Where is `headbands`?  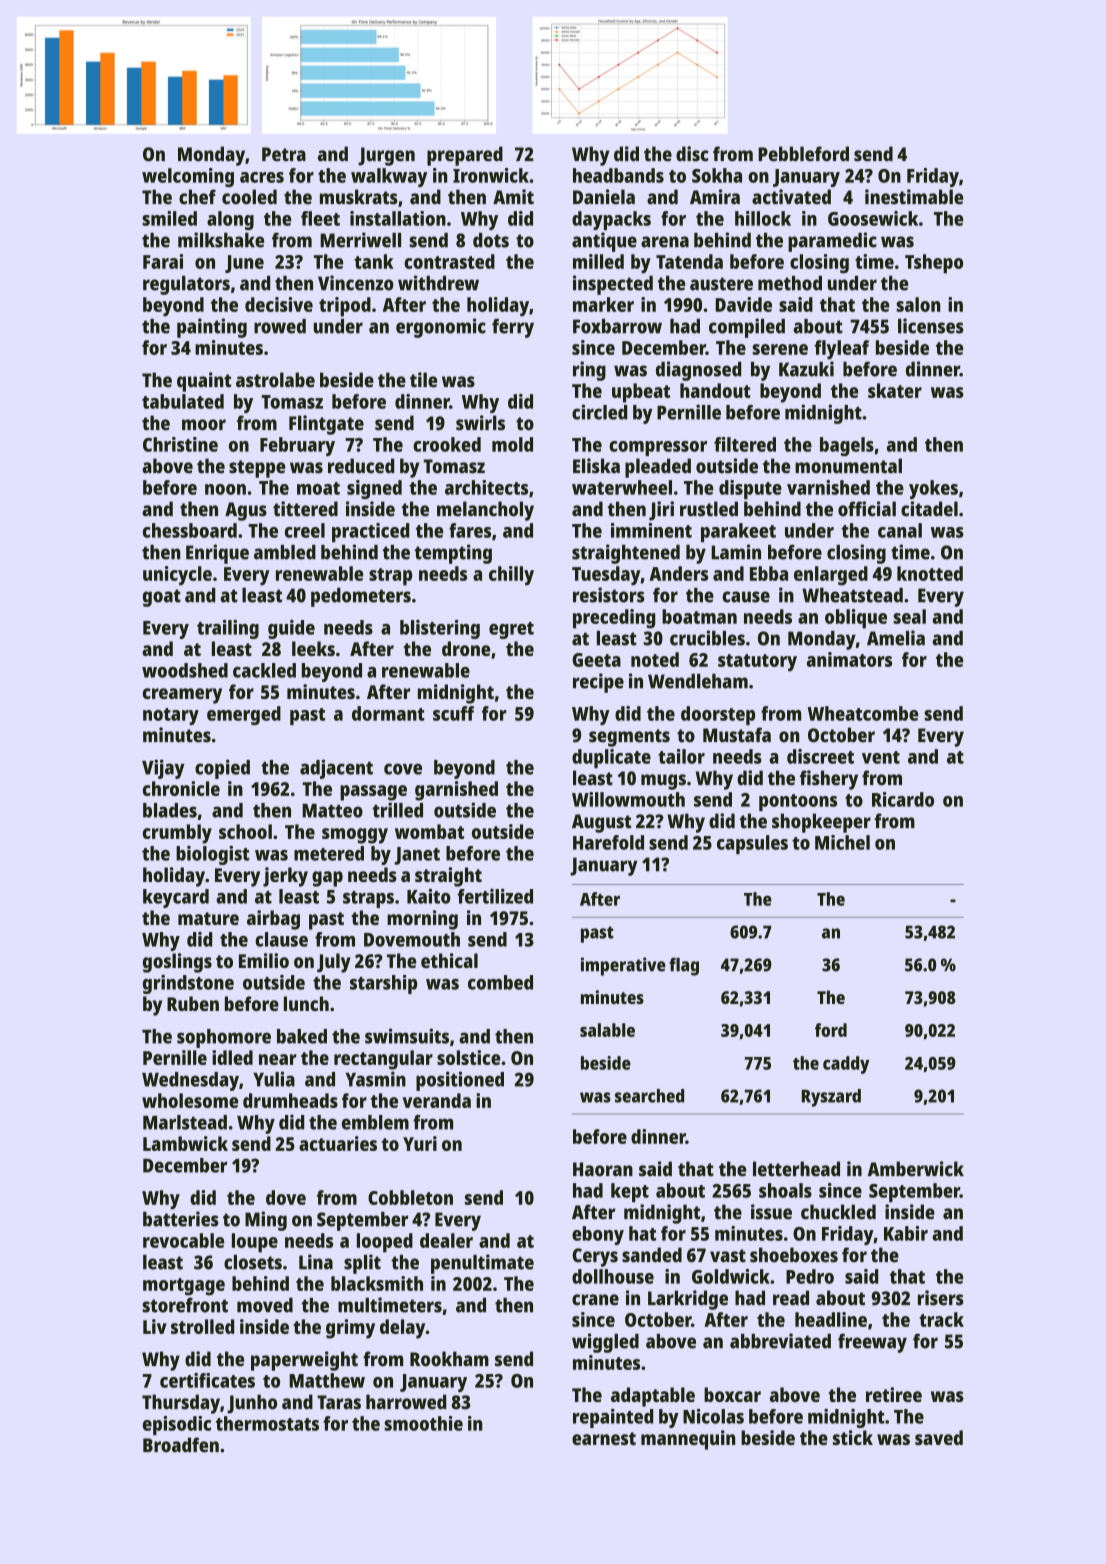
headbands is located at coordinates (618, 175).
